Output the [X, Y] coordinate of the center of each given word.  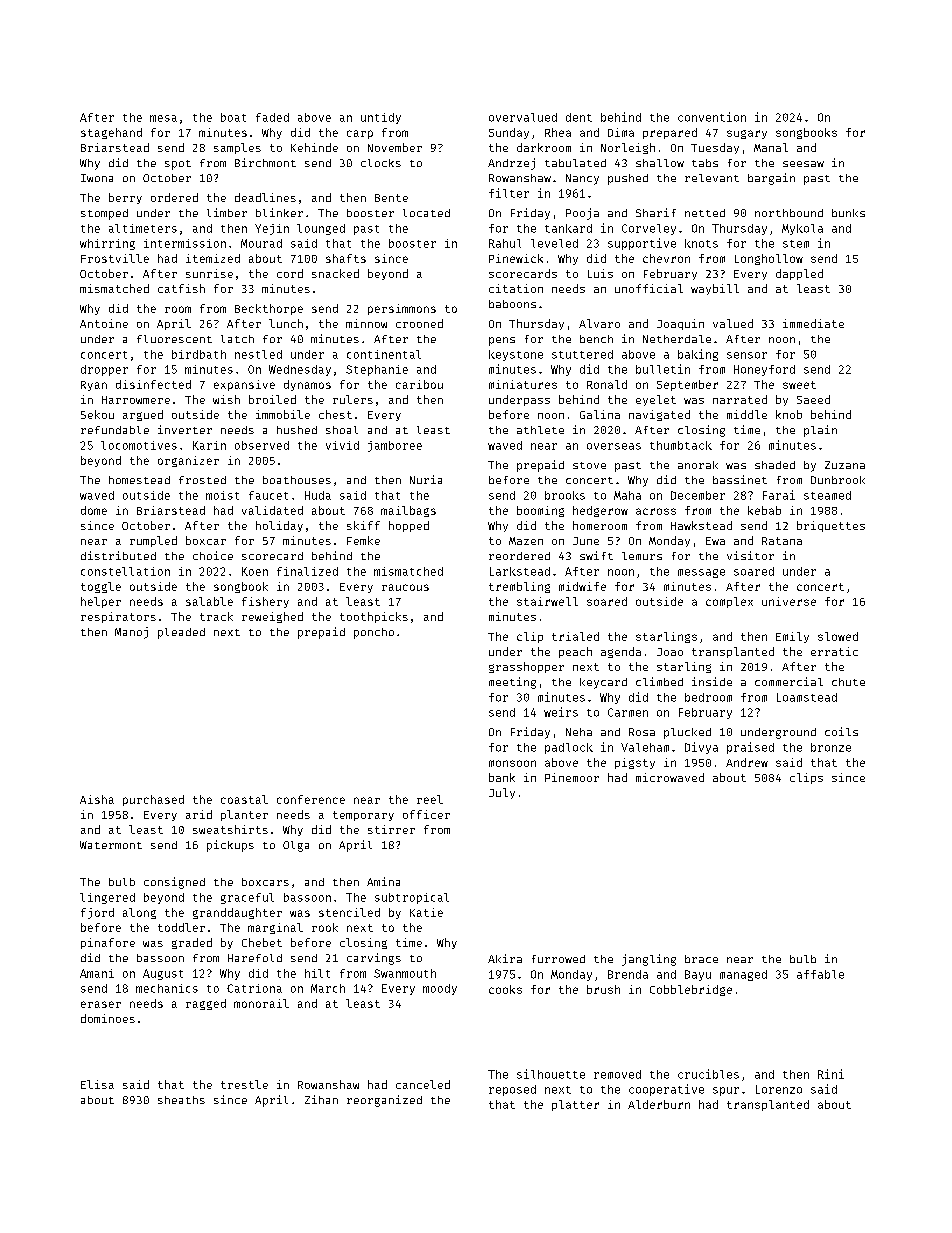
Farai [779, 495]
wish [226, 399]
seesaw [803, 164]
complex [729, 602]
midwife [582, 586]
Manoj [131, 633]
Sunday [509, 133]
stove [589, 465]
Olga [296, 846]
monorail [261, 1003]
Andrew [747, 762]
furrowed [558, 959]
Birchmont [265, 162]
